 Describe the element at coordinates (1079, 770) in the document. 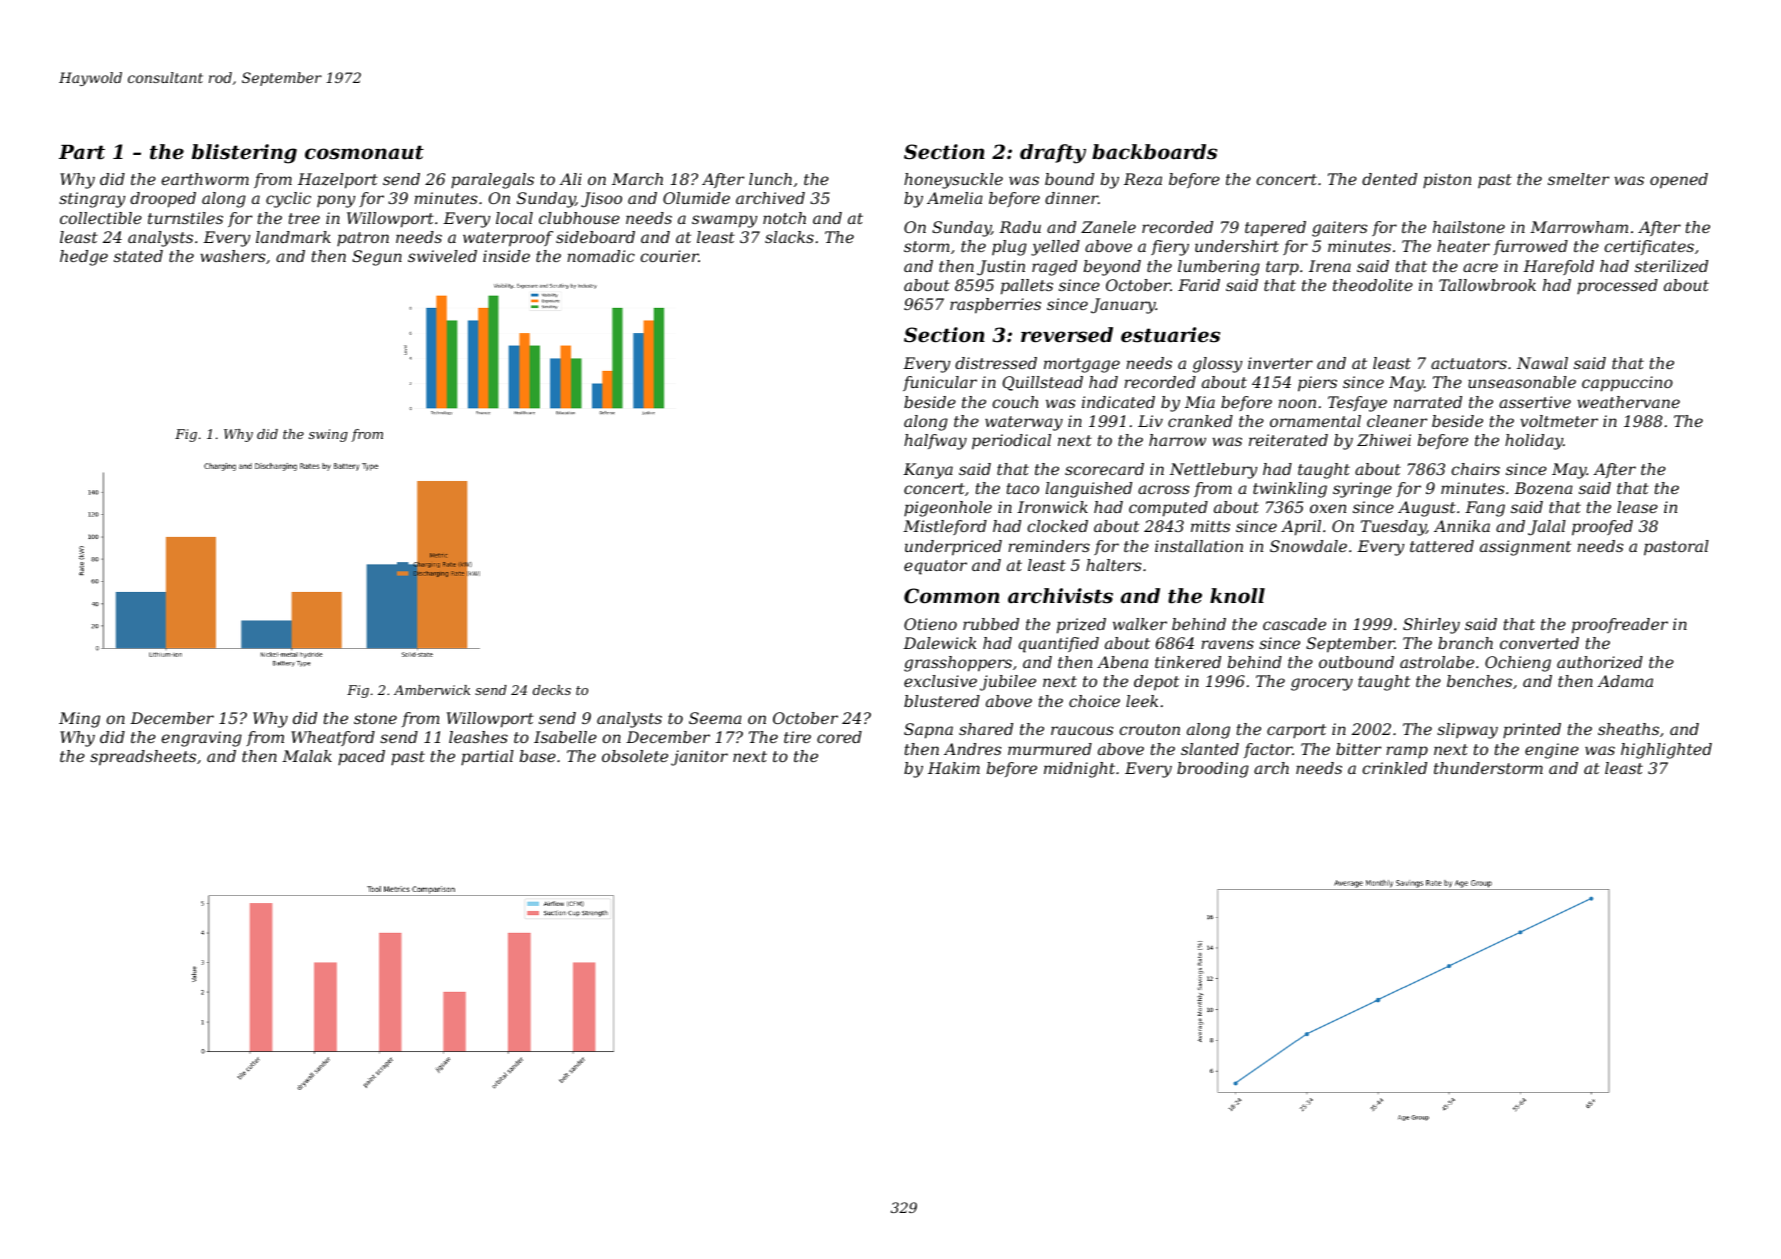

I see `midnight` at that location.
